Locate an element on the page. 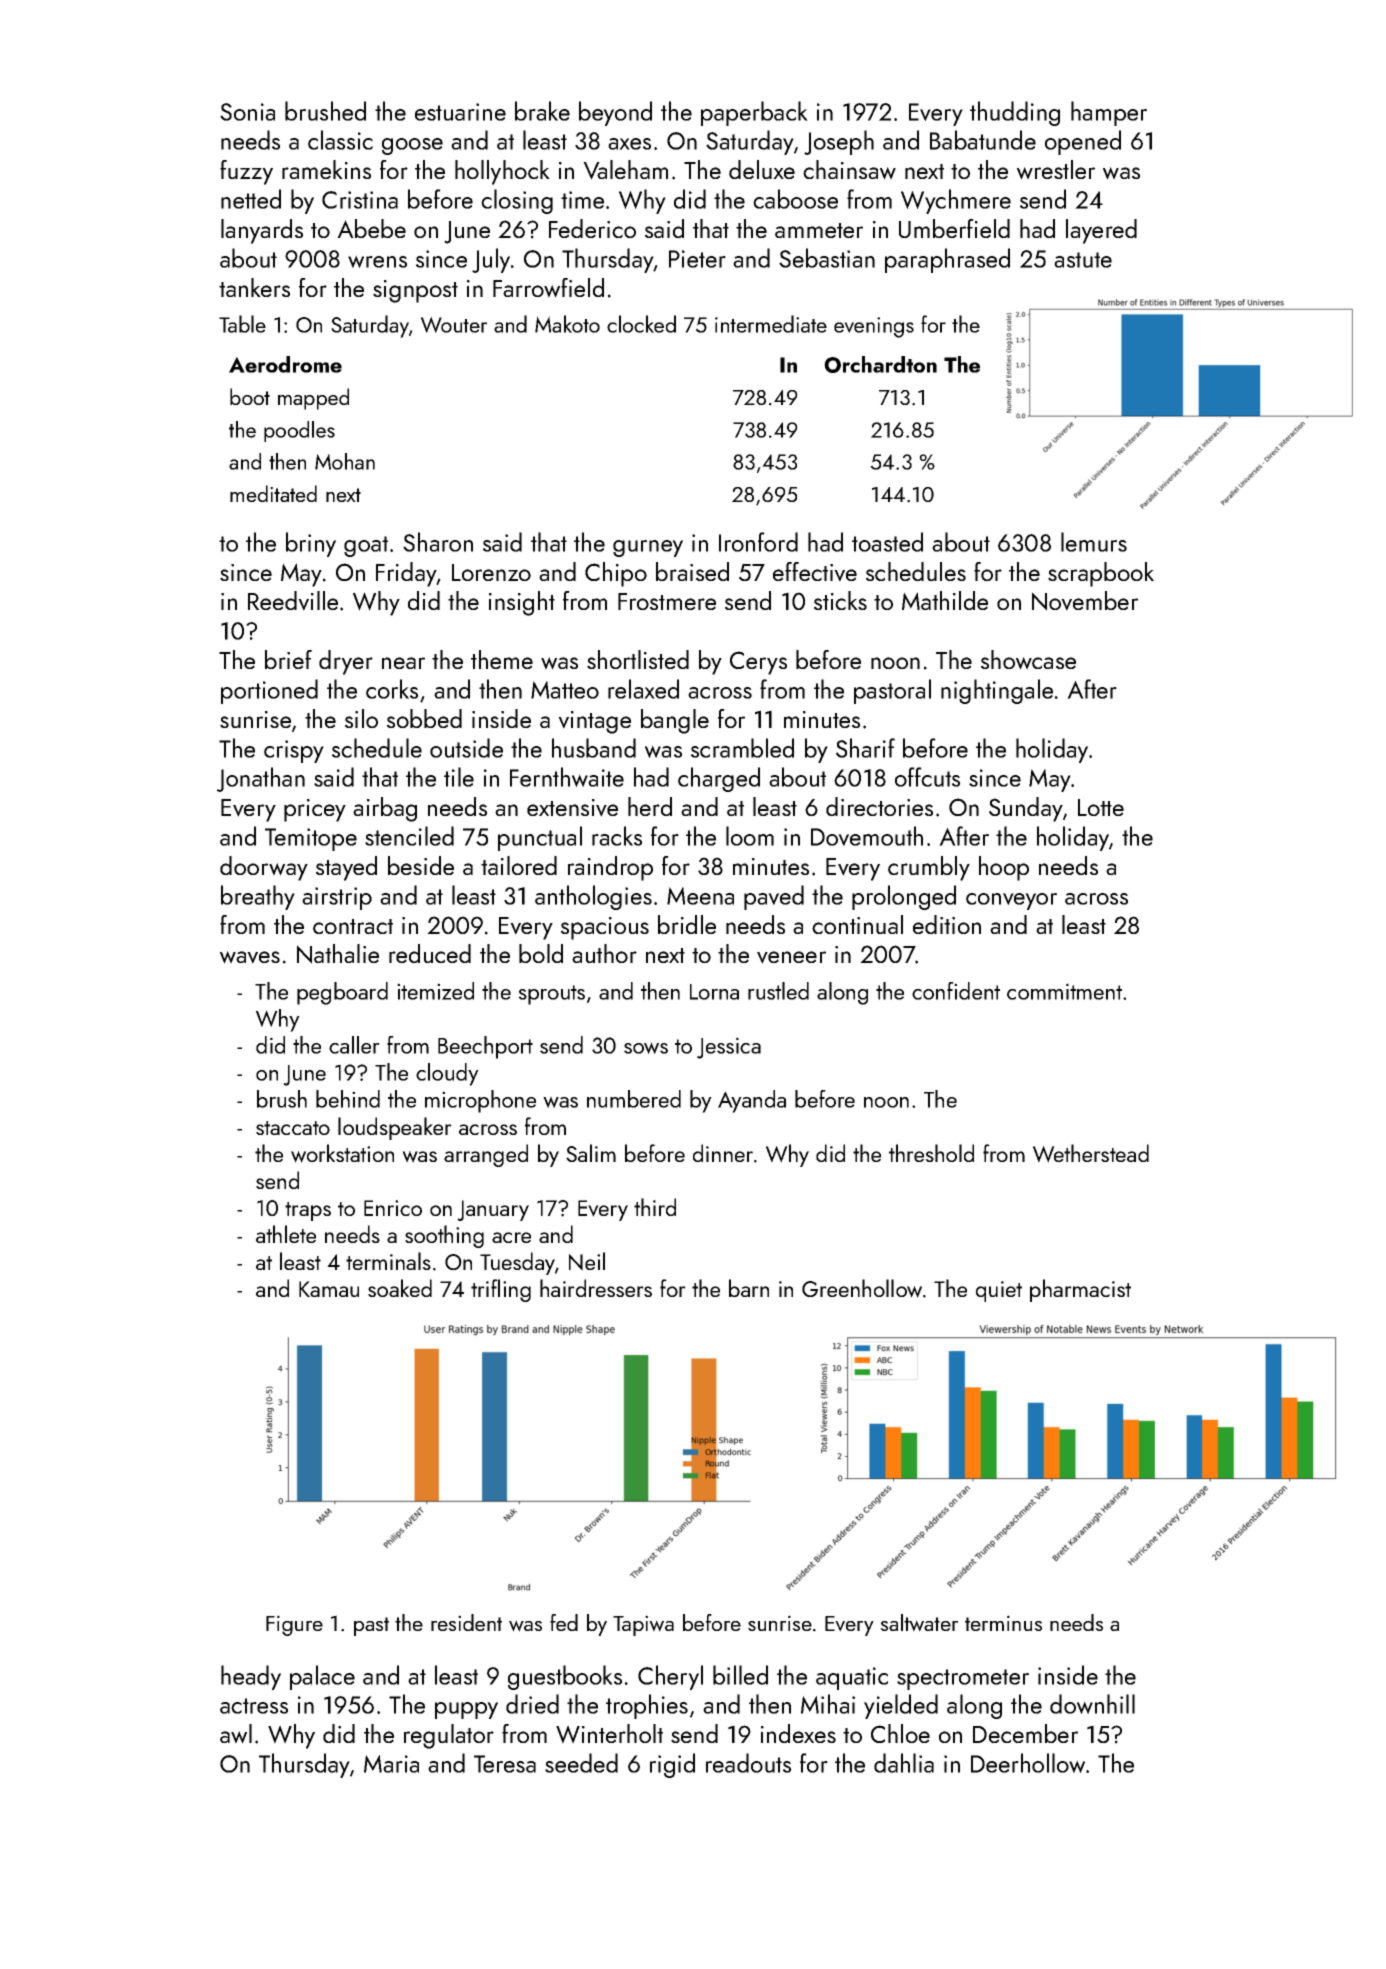 This page has width=1386, height=1969. threshold is located at coordinates (931, 1153).
